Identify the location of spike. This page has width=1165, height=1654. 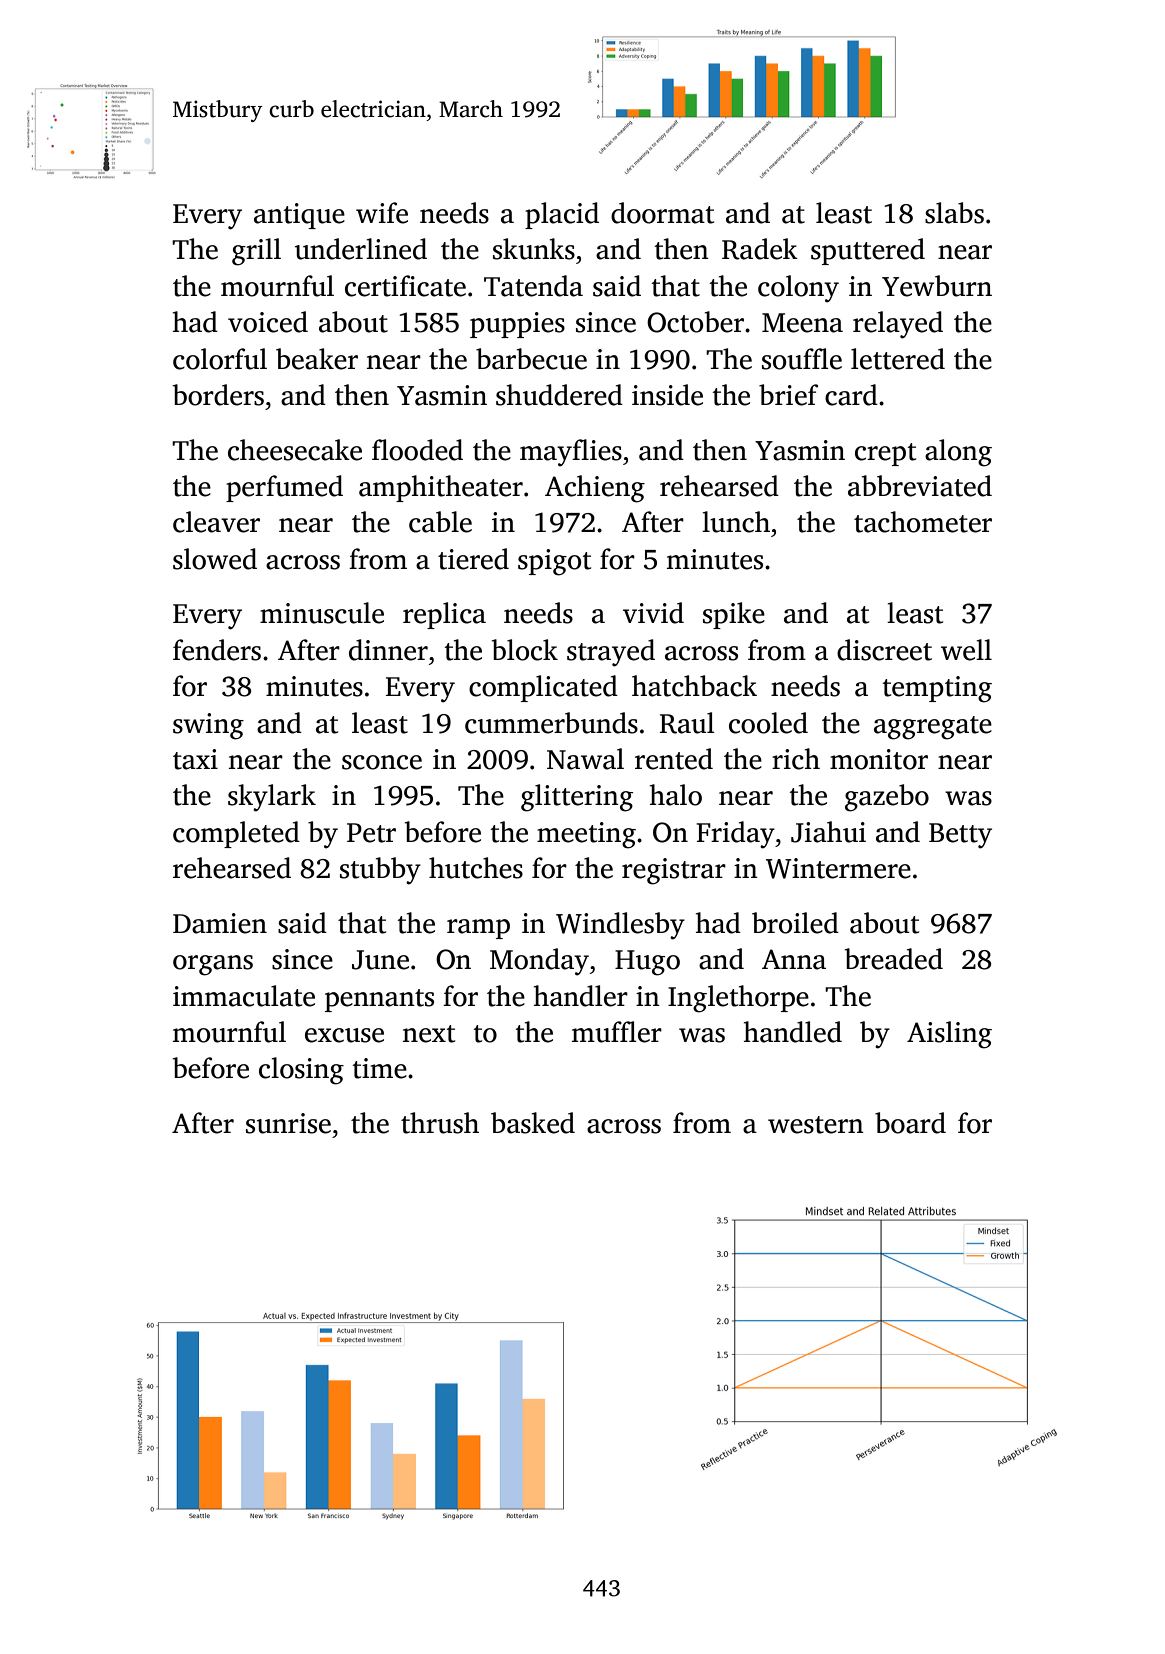
(734, 615).
